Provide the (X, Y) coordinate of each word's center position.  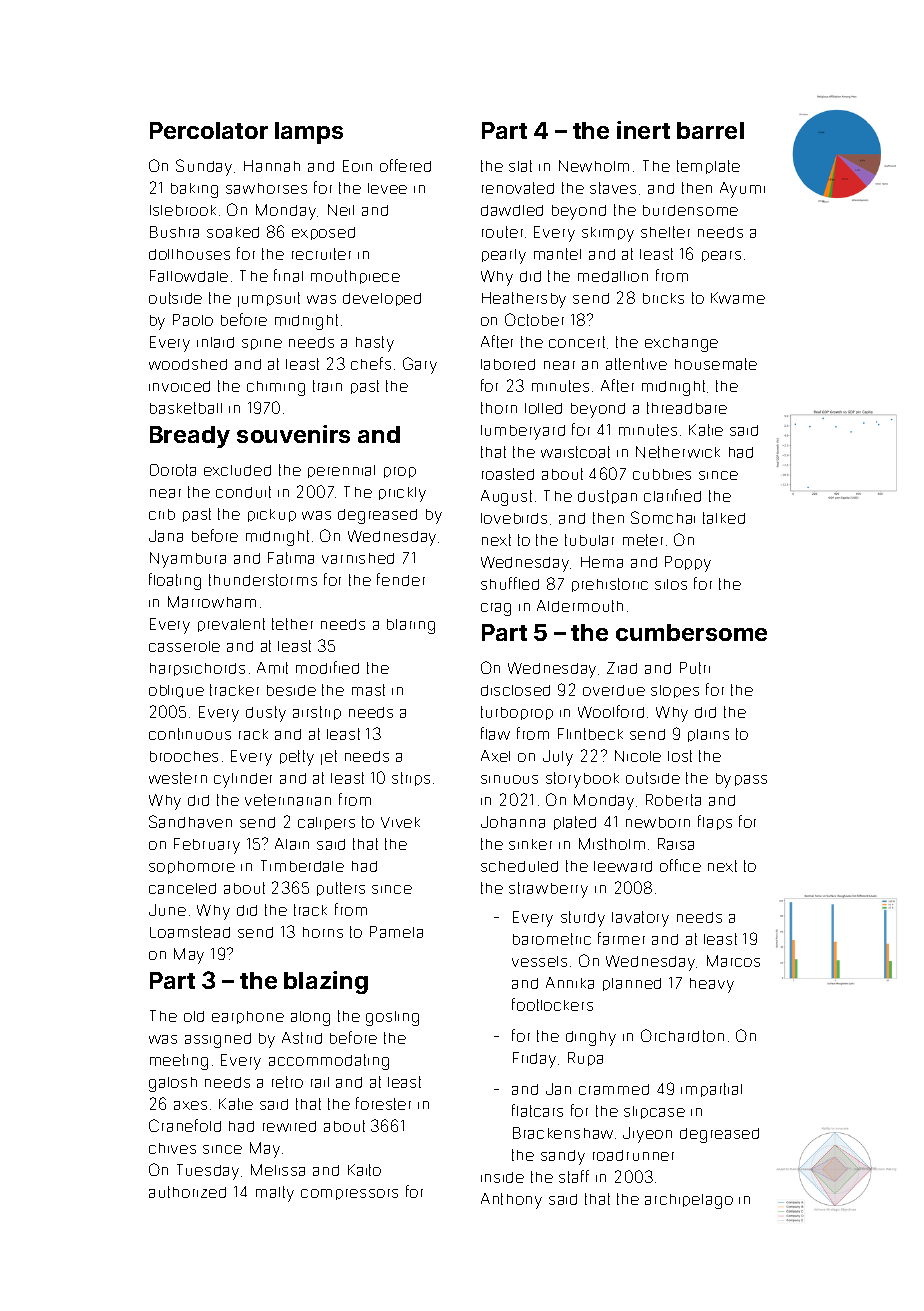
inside (502, 1177)
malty (275, 1194)
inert (643, 130)
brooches (184, 756)
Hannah (272, 166)
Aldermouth (580, 606)
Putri (695, 668)
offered (405, 165)
